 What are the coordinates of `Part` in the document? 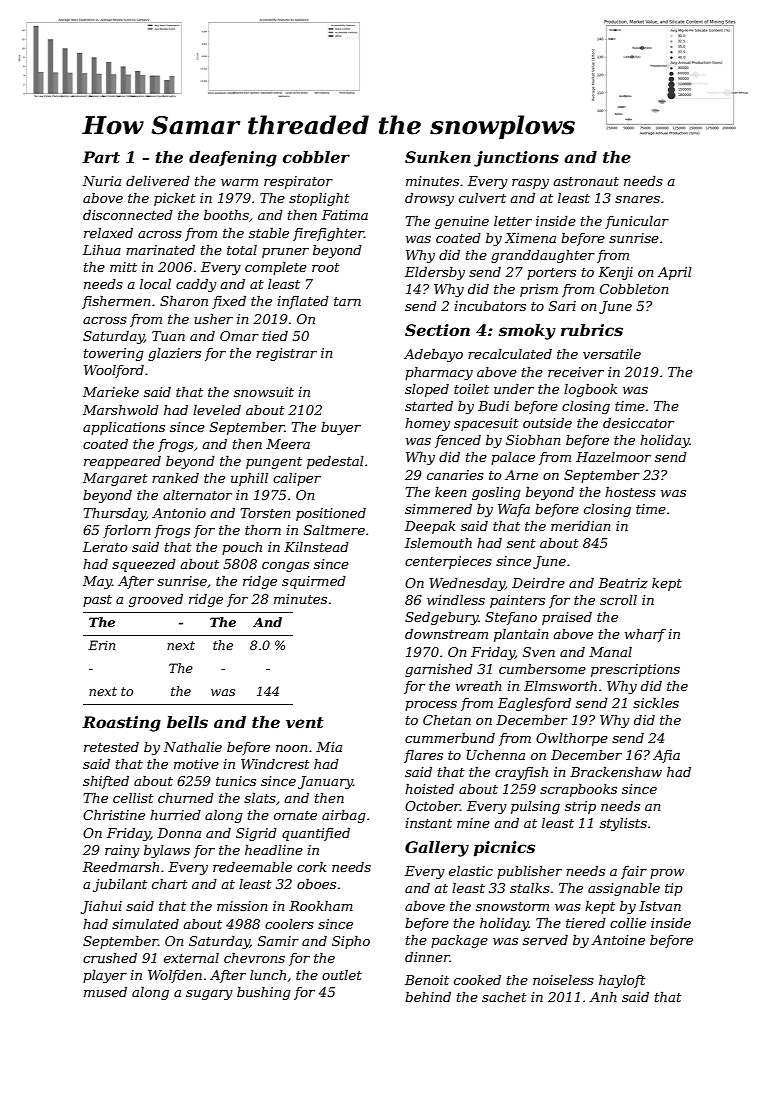 It's located at (101, 157).
